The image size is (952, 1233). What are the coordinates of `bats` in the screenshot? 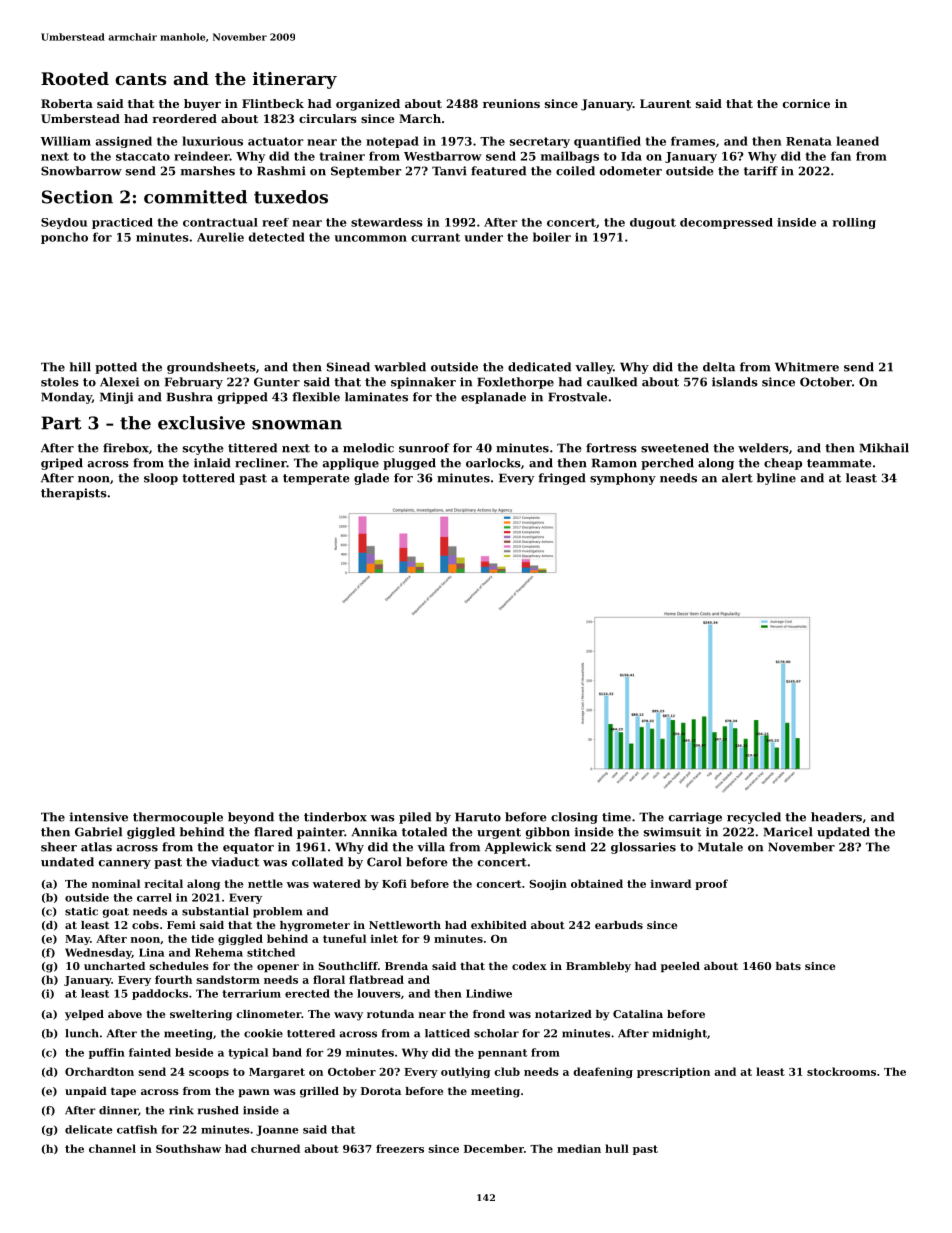 It's located at (788, 966).
